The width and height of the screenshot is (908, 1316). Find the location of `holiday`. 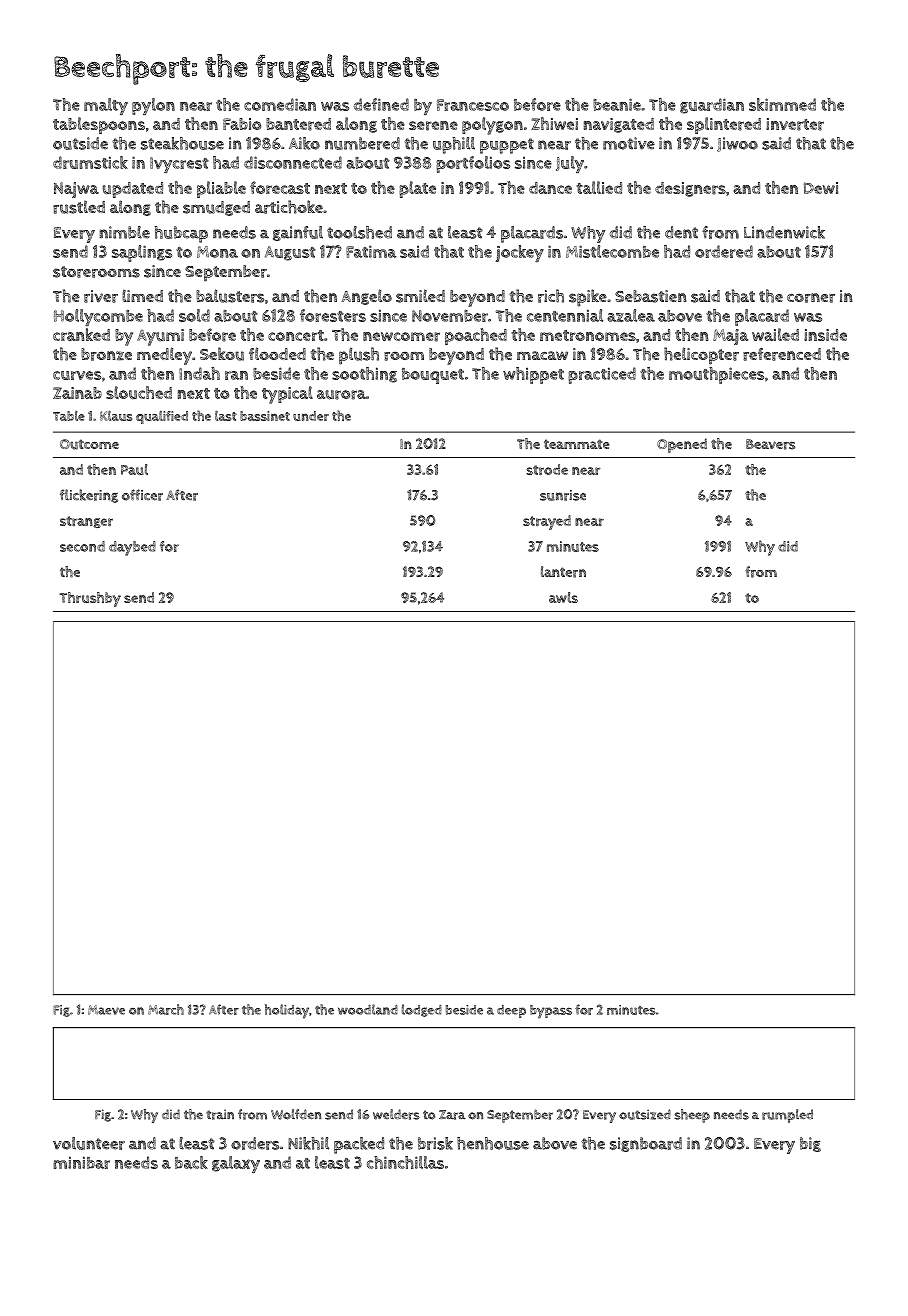

holiday is located at coordinates (287, 1011).
